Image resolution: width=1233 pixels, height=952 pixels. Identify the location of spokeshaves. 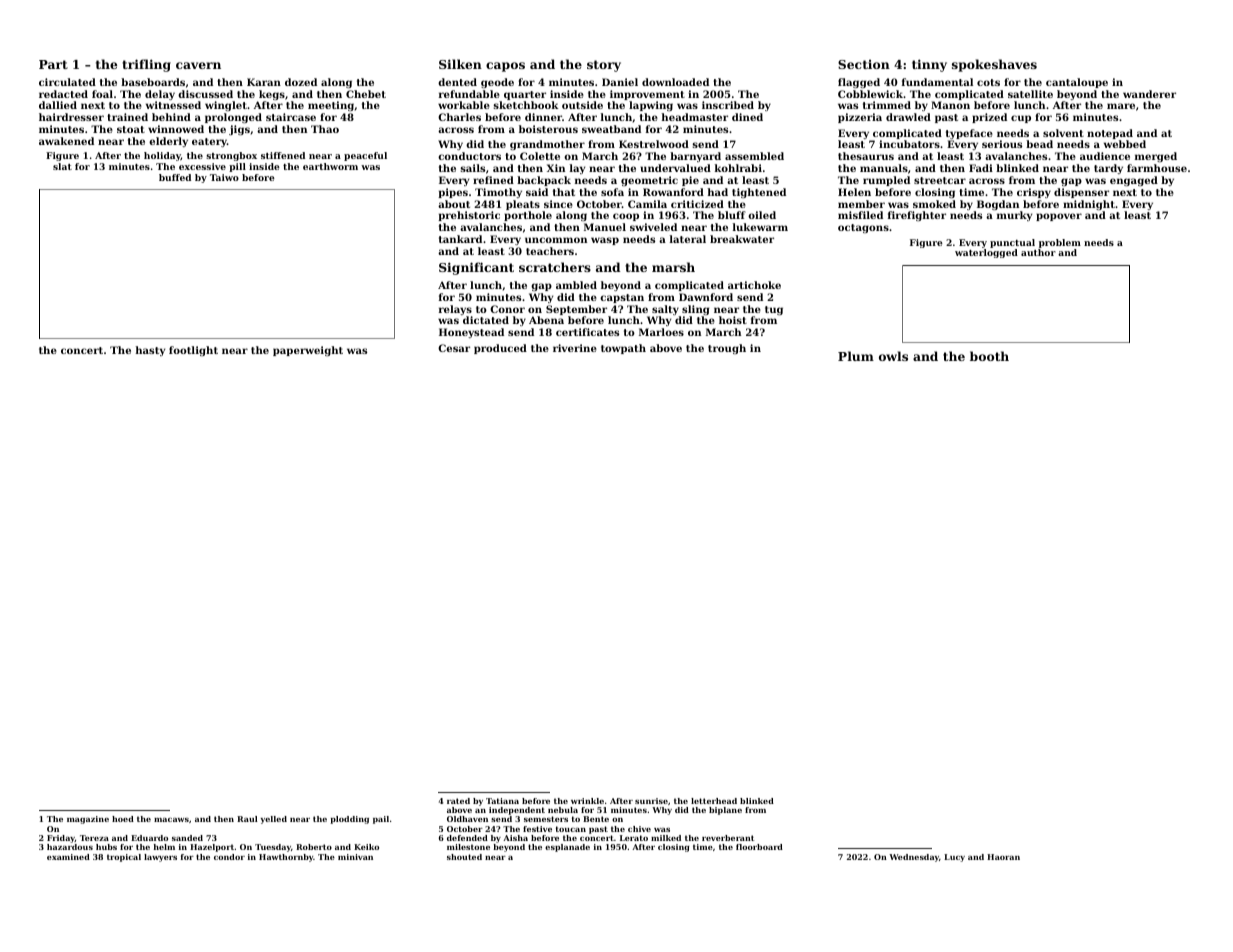
(994, 65).
